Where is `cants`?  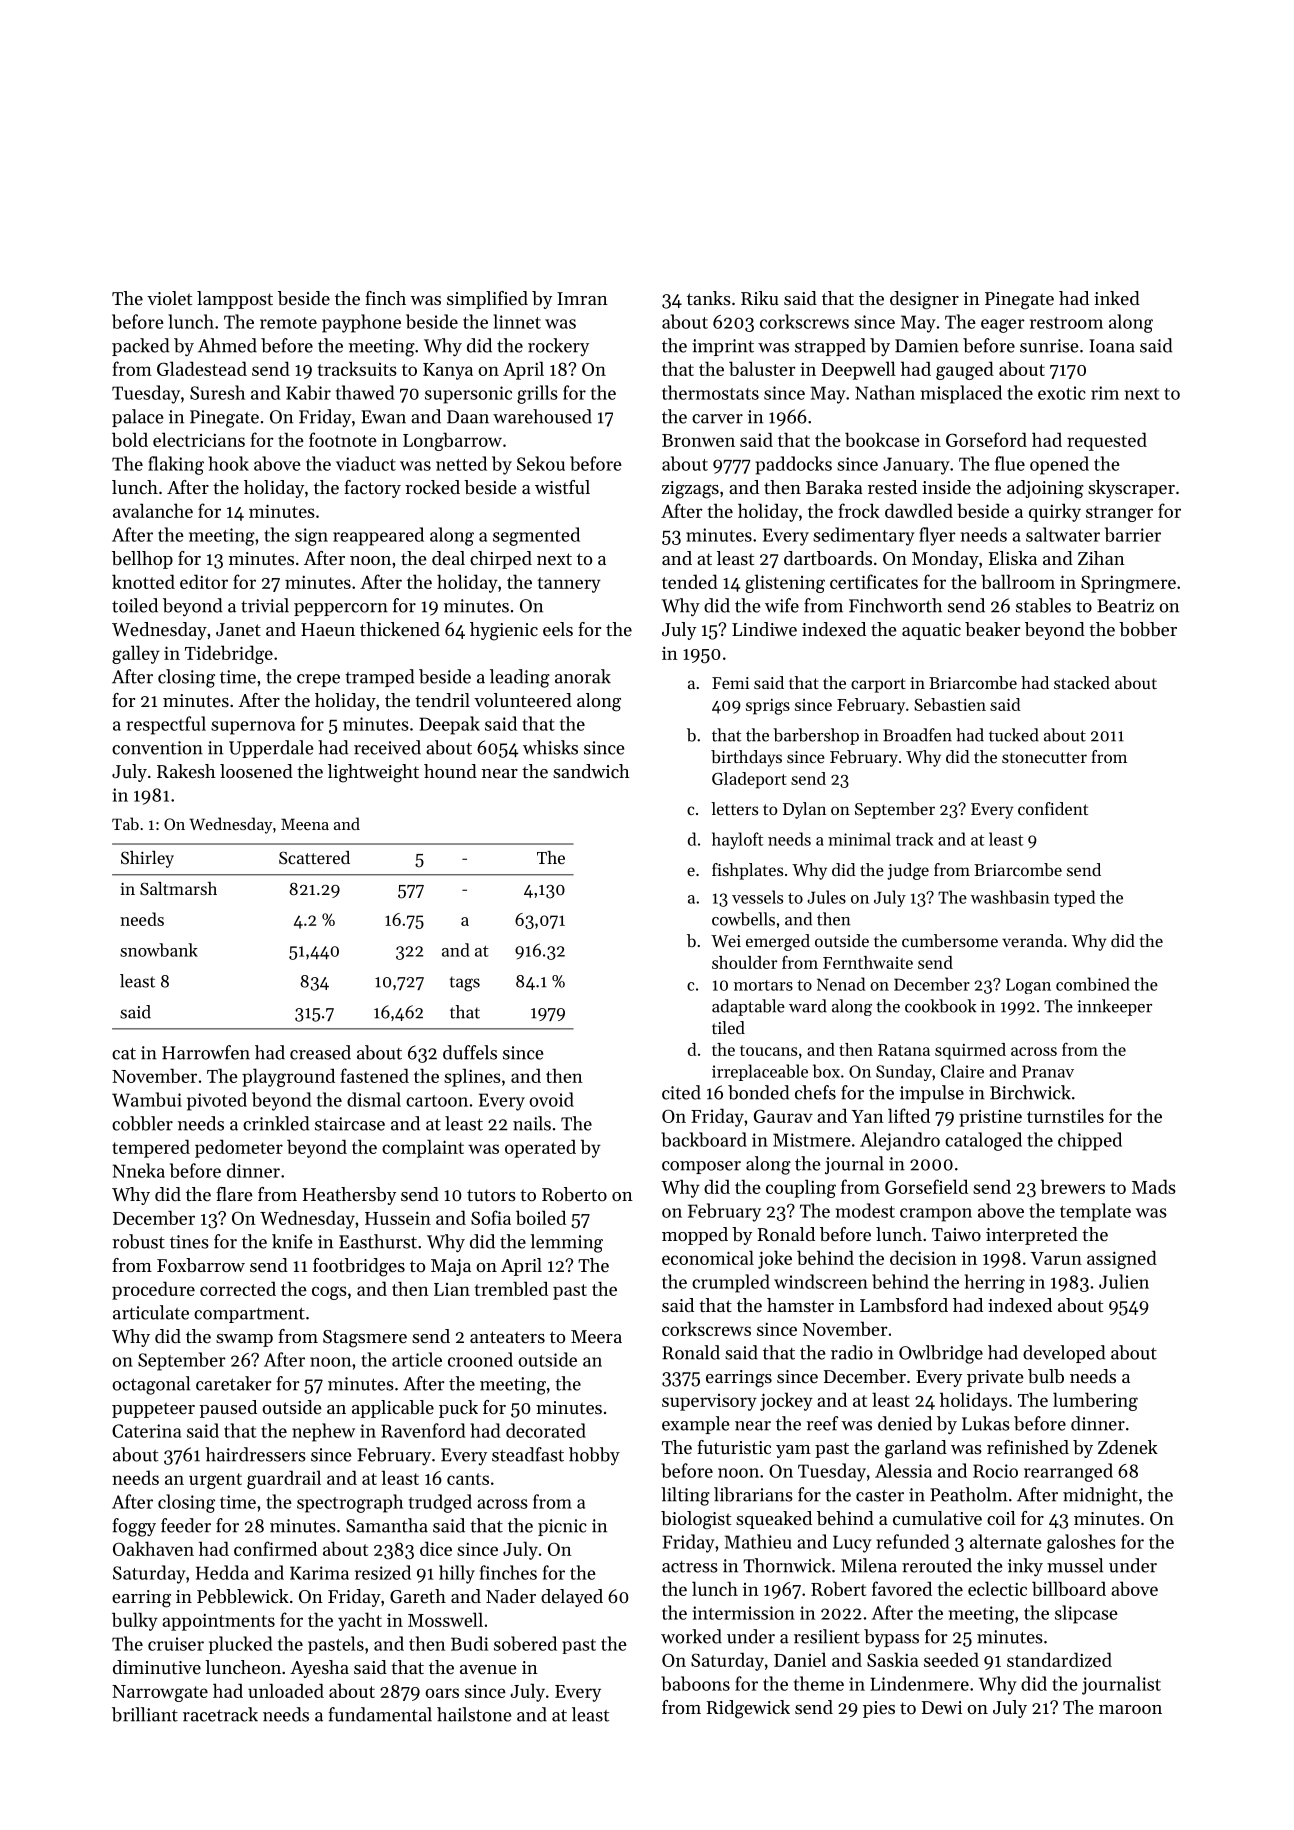 cants is located at coordinates (468, 1479).
